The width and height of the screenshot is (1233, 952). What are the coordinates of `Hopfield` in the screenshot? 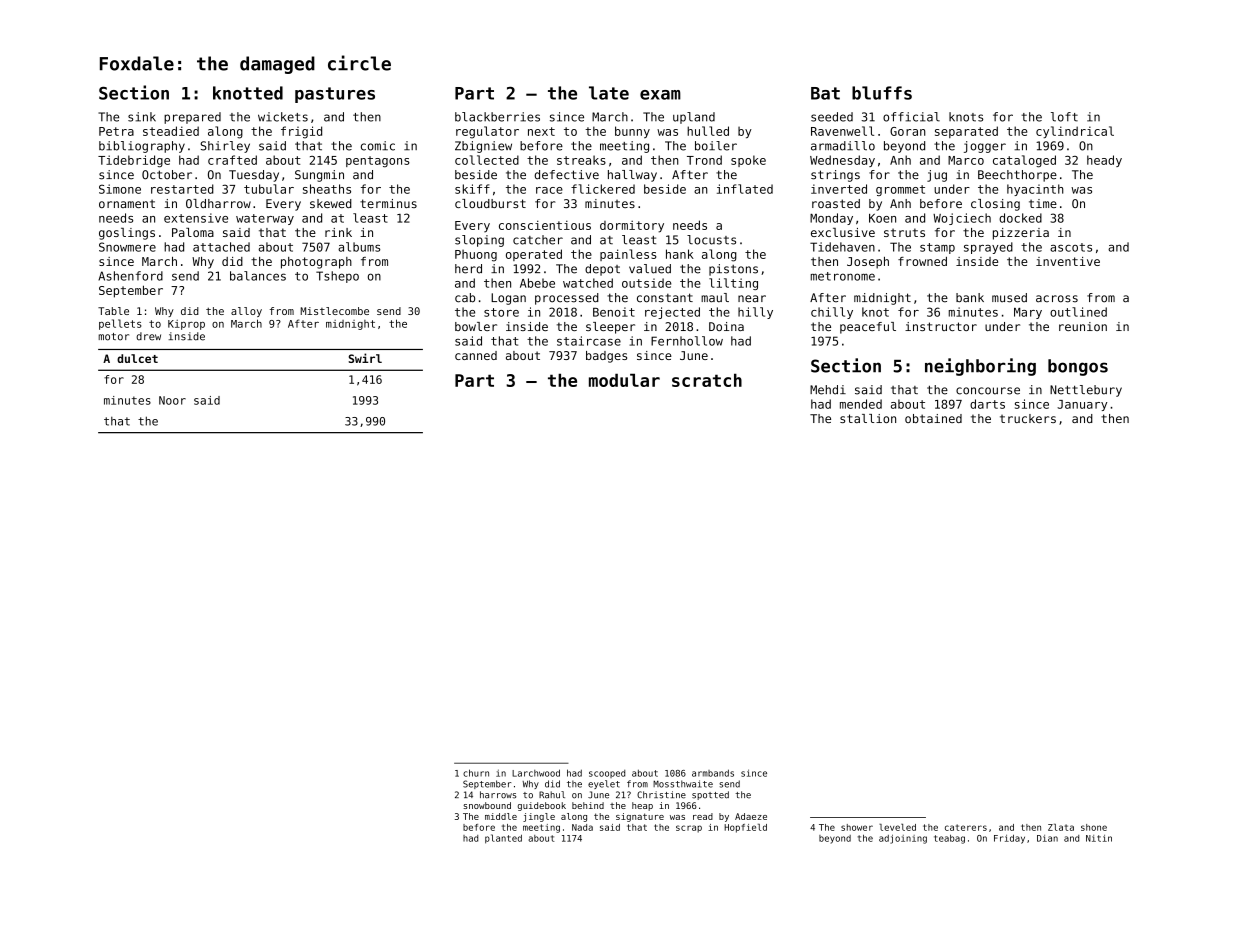 It's located at (745, 828).
